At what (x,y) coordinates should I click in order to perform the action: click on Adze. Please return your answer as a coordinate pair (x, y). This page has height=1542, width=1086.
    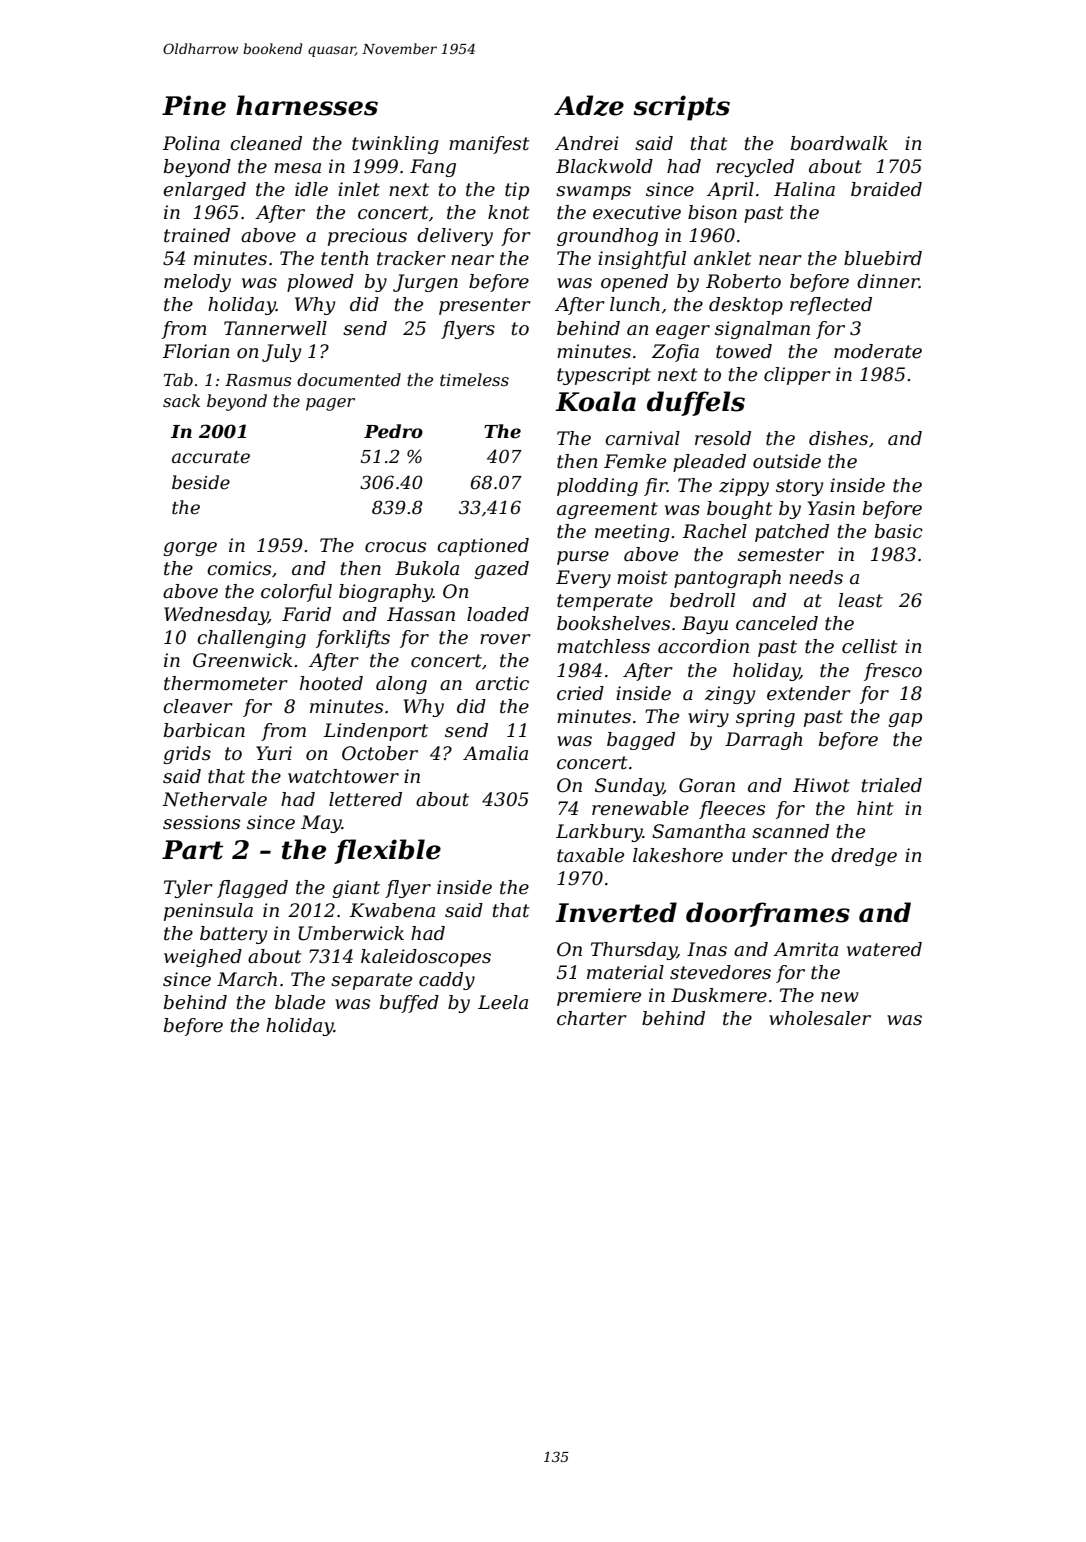
    Looking at the image, I should click on (589, 105).
